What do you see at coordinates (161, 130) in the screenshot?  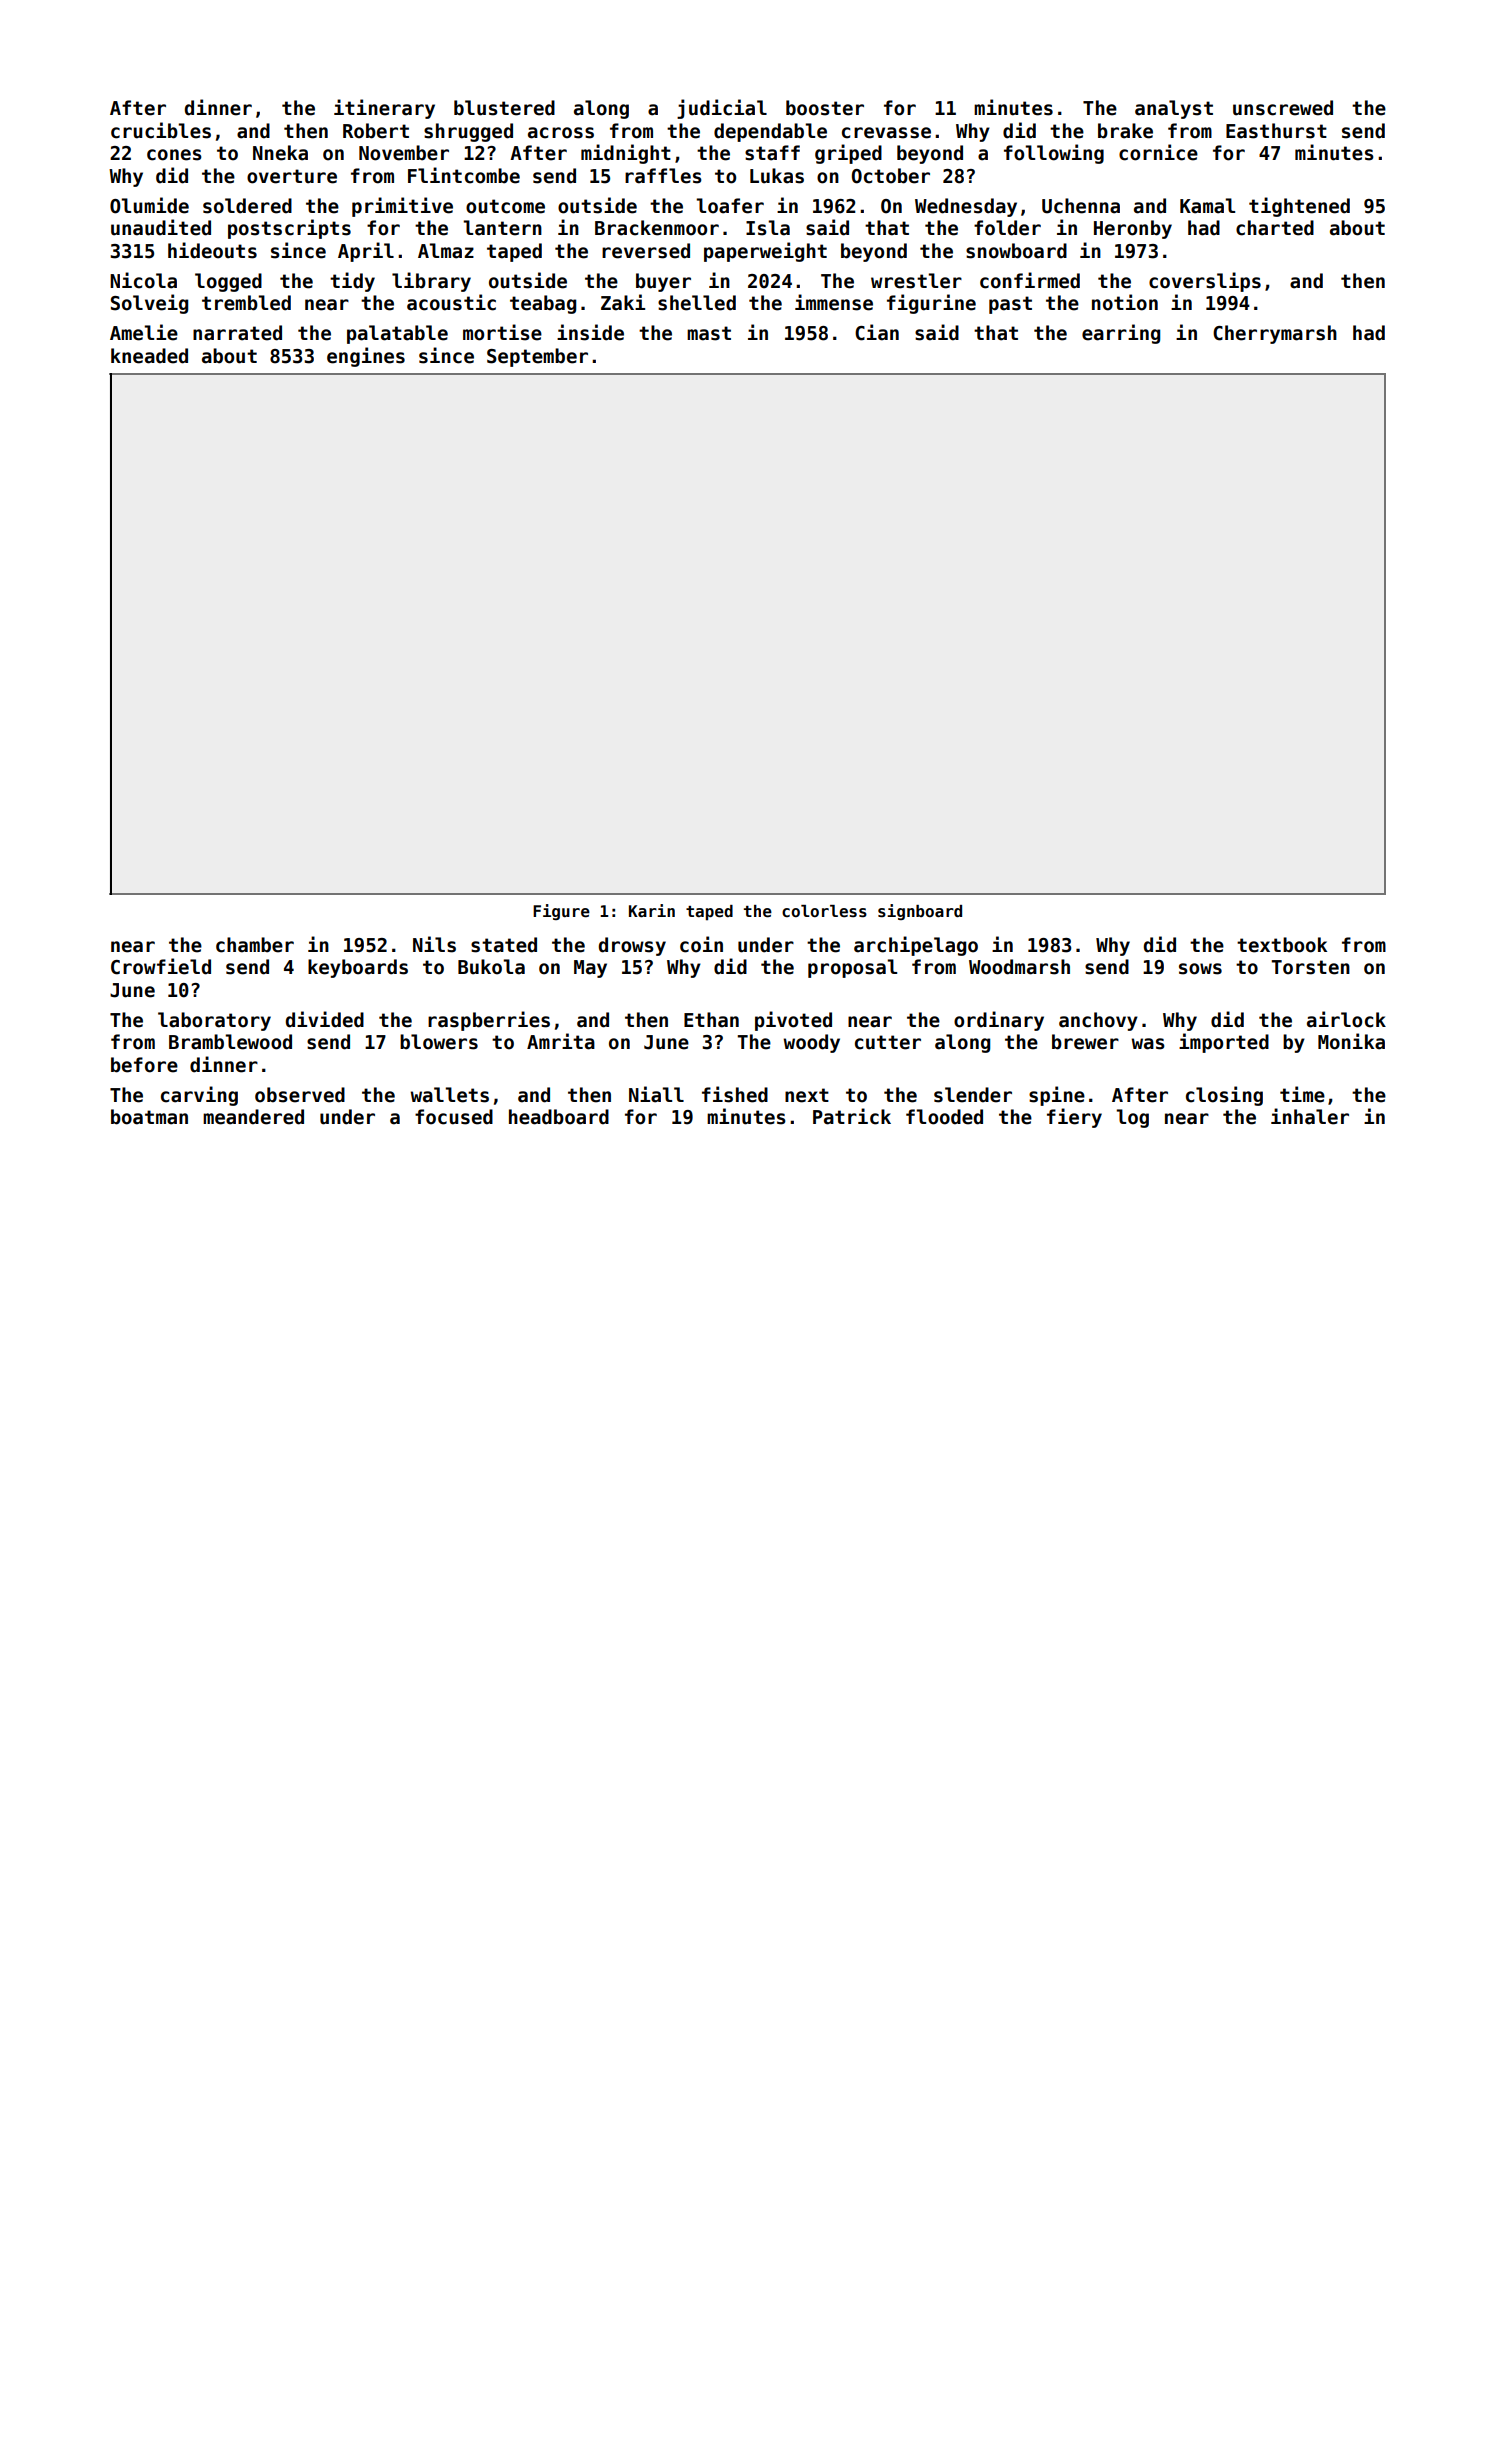 I see `crucibles` at bounding box center [161, 130].
